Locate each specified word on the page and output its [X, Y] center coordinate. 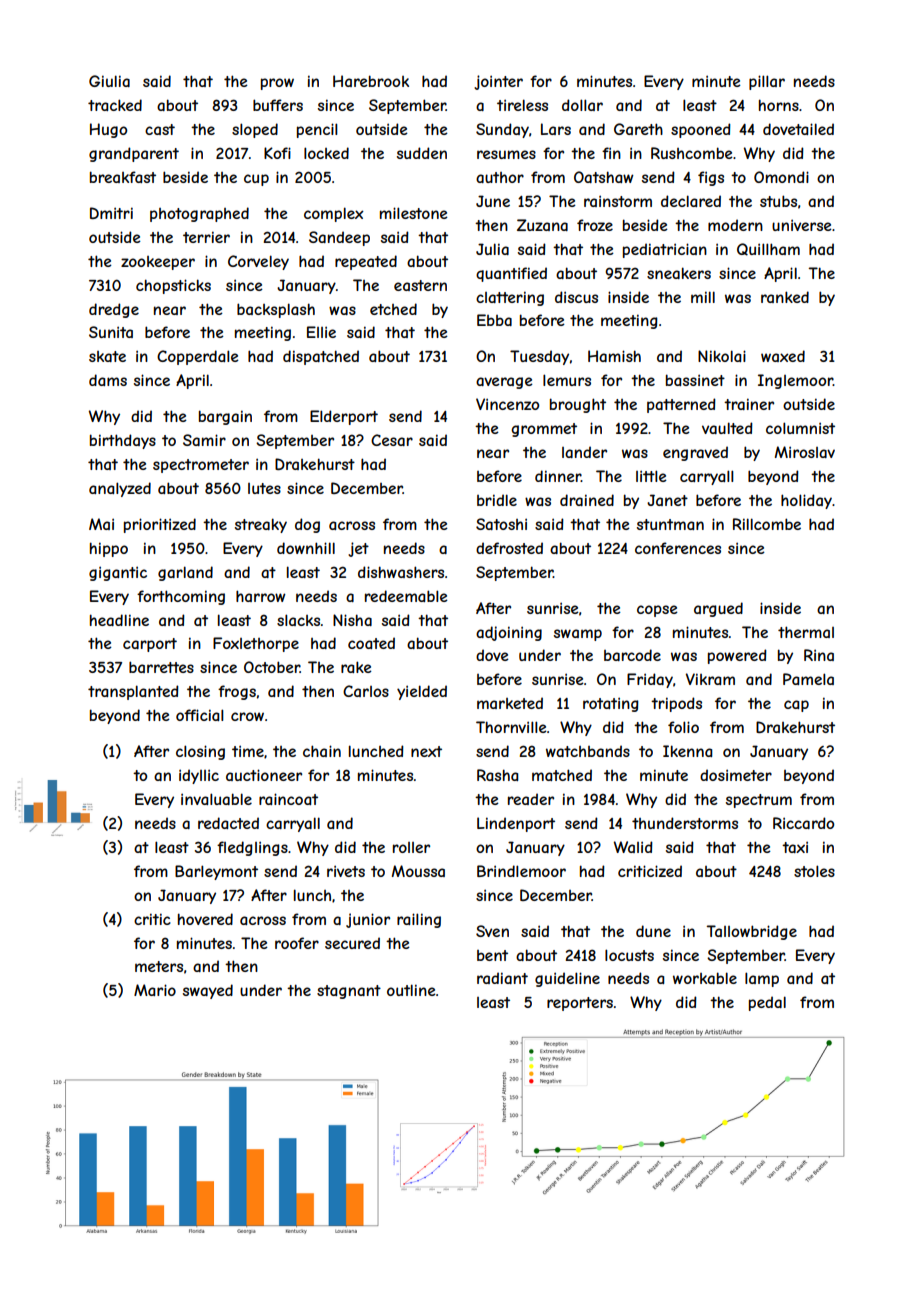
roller [411, 847]
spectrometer [201, 466]
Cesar [392, 440]
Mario [155, 990]
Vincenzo [507, 404]
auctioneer [264, 775]
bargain [225, 417]
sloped [255, 130]
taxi [795, 847]
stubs [778, 201]
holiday [806, 501]
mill [703, 297]
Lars [556, 129]
